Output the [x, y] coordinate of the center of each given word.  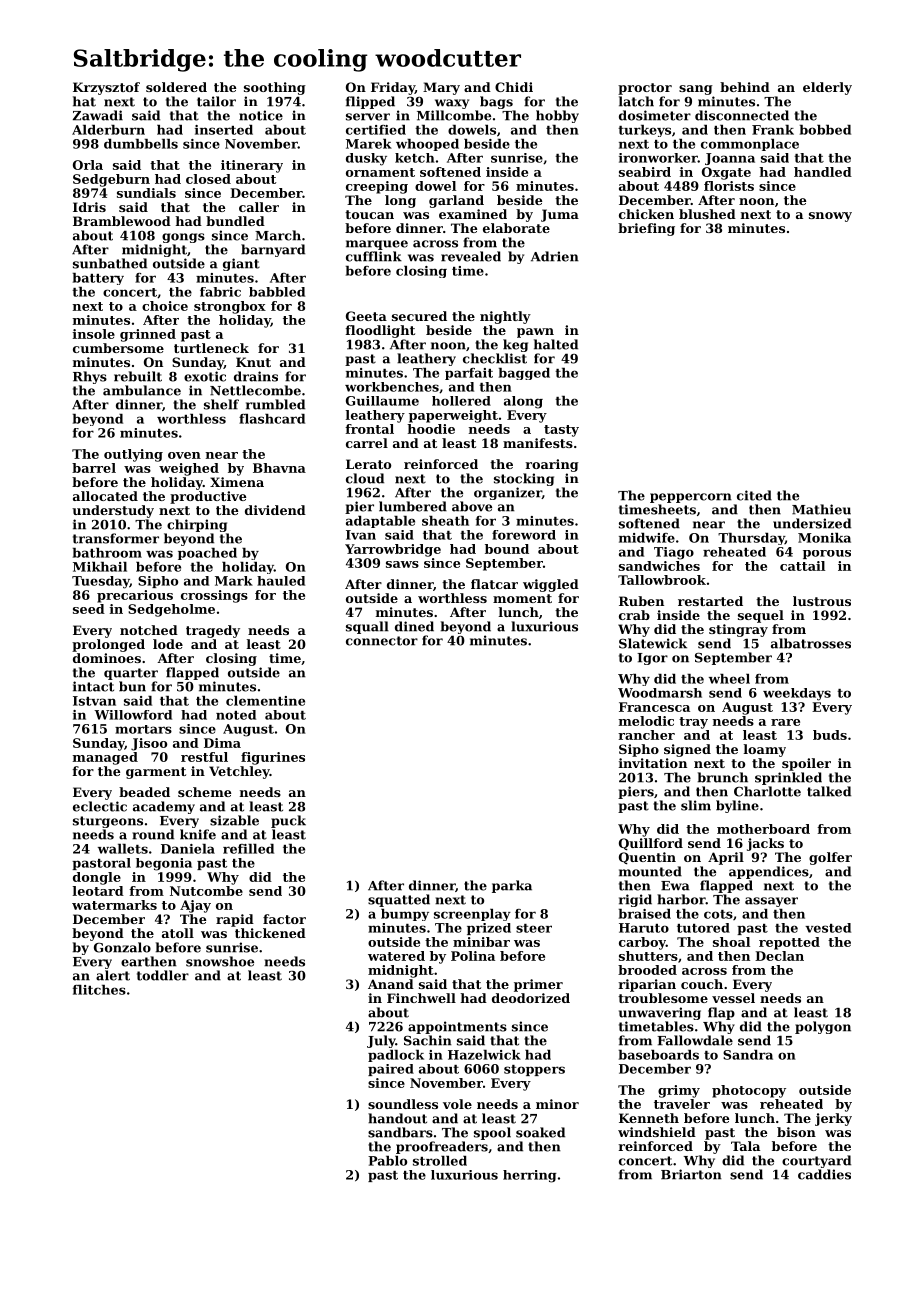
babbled [277, 292]
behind [745, 87]
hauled [281, 581]
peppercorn [691, 498]
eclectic [100, 806]
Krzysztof [106, 88]
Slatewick [653, 643]
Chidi [514, 87]
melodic [646, 721]
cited [754, 495]
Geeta [366, 316]
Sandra [748, 1055]
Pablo [387, 1161]
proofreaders [442, 1147]
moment [522, 598]
